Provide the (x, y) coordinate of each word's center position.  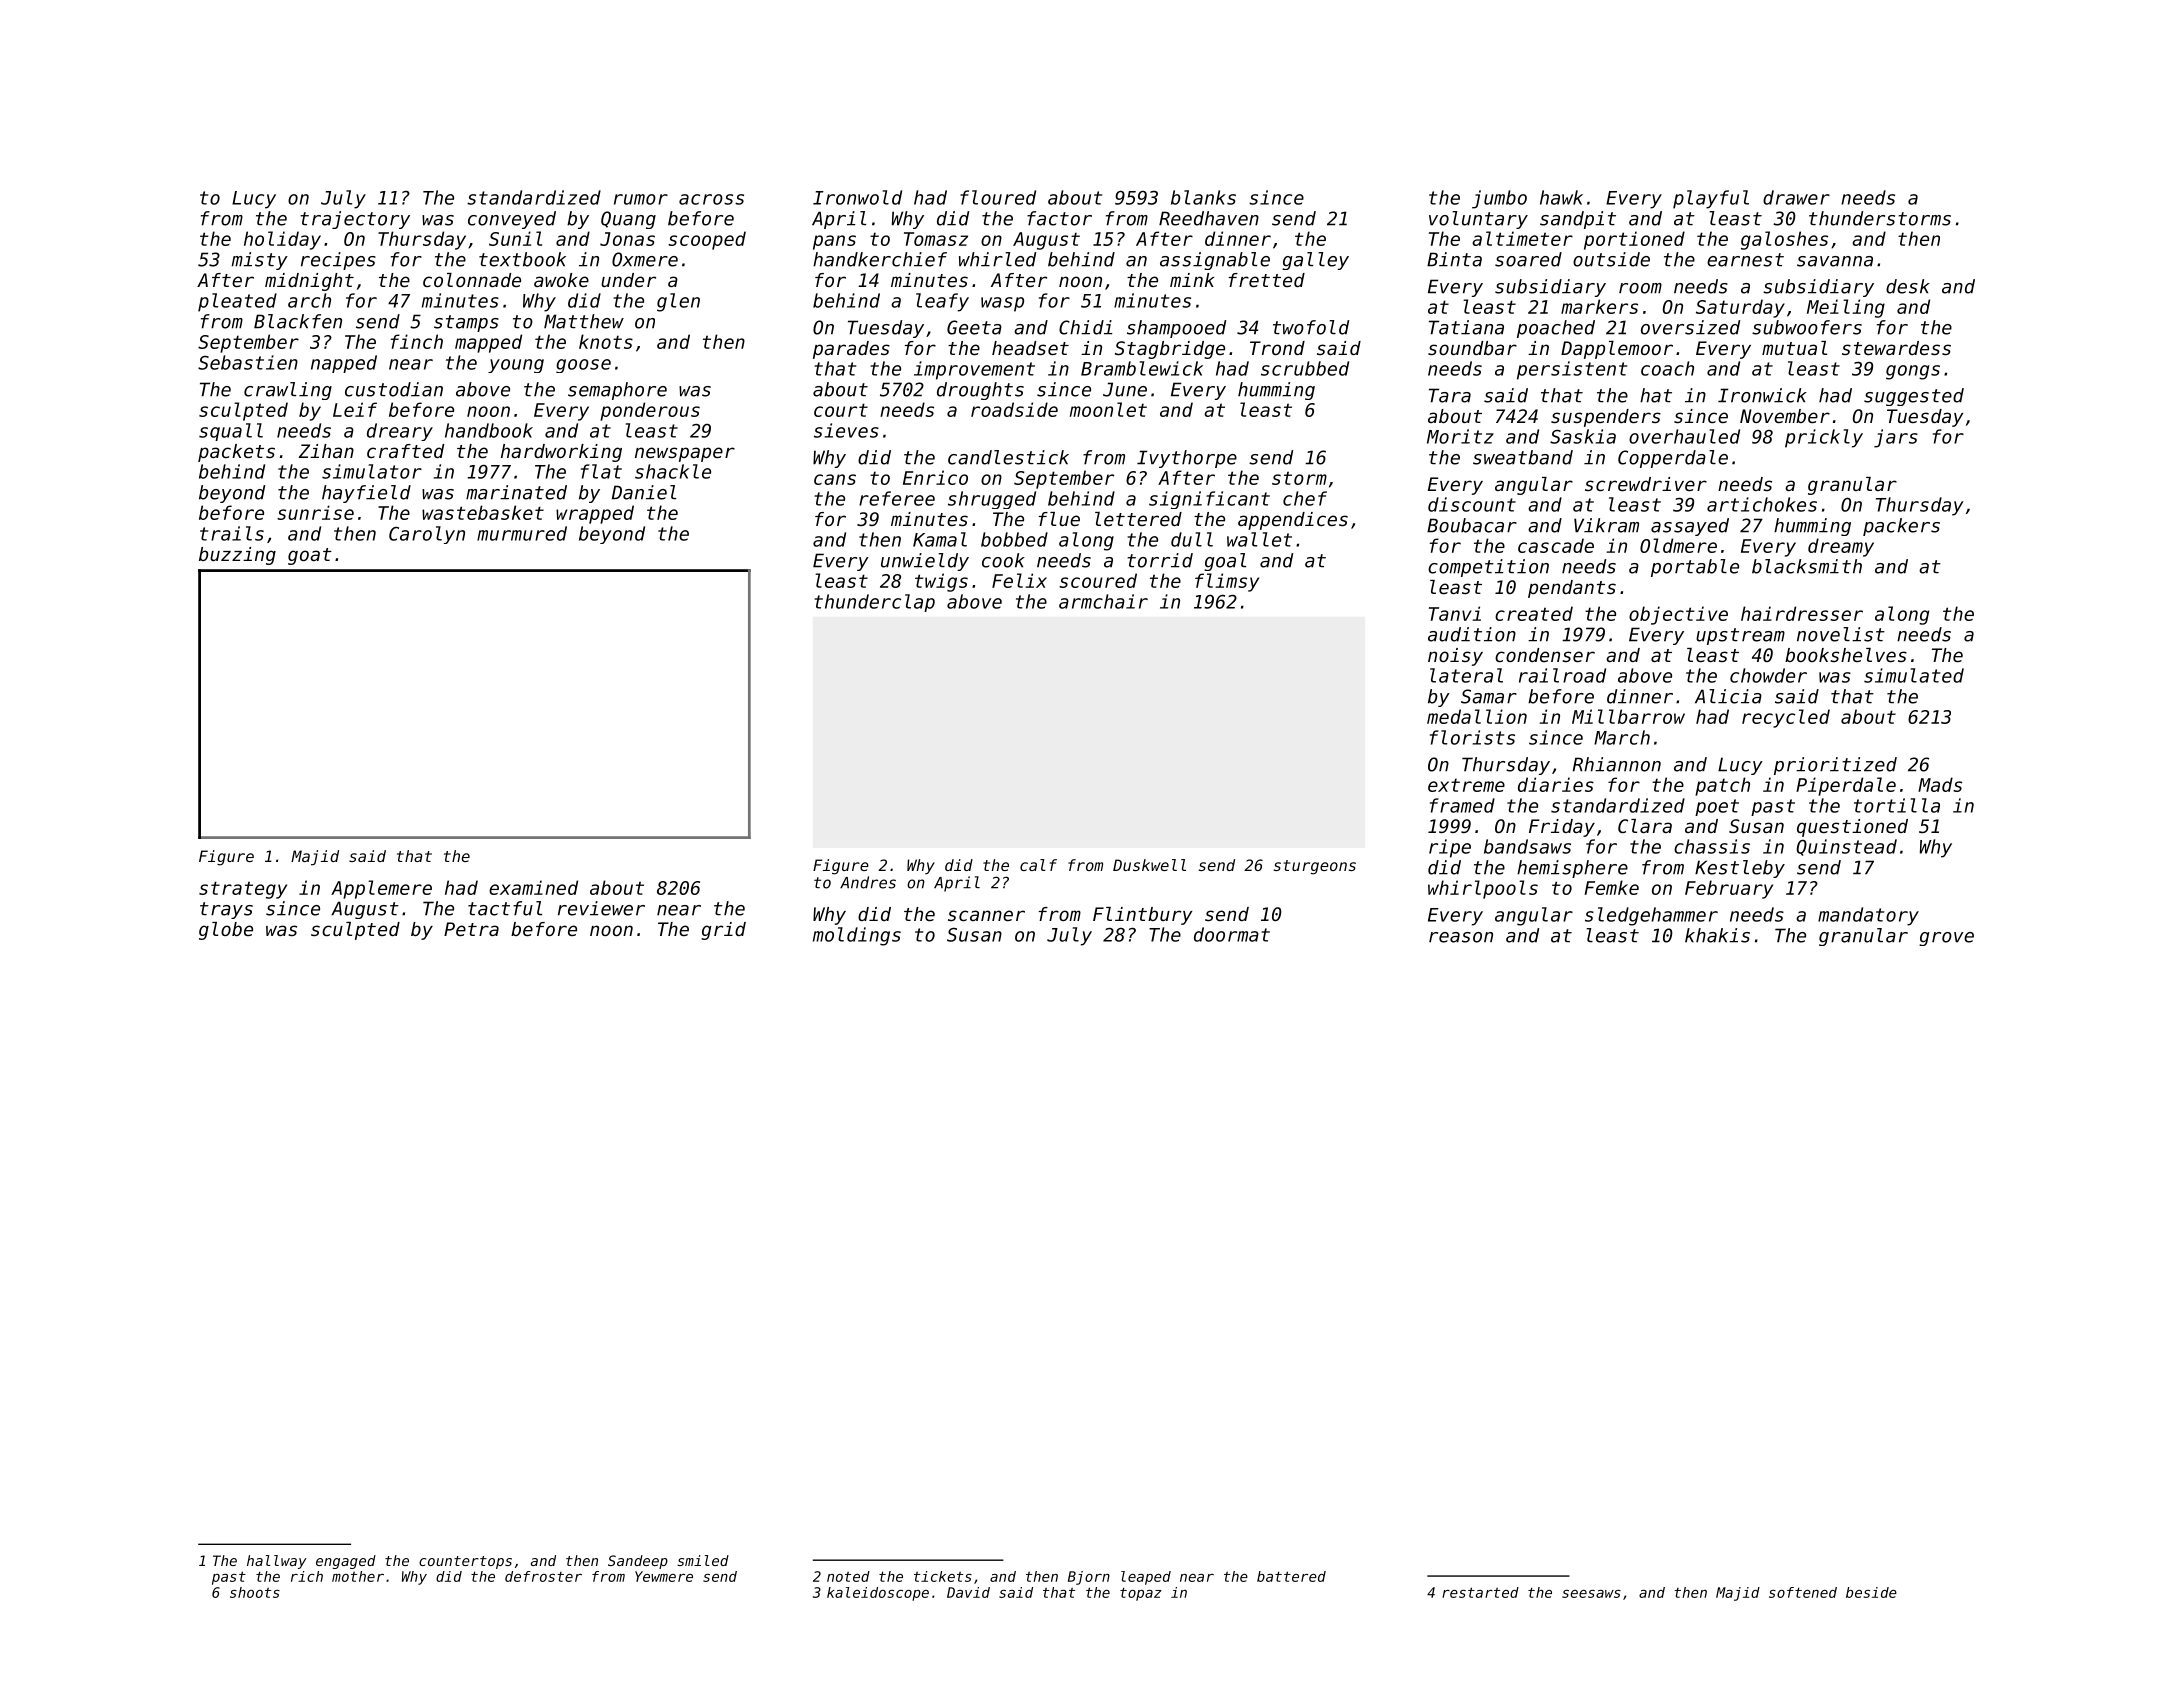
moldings (857, 936)
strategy (243, 890)
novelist (1841, 634)
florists (1472, 737)
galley (1315, 261)
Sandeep (638, 1562)
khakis (1717, 935)
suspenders (1606, 418)
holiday (282, 240)
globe (226, 931)
